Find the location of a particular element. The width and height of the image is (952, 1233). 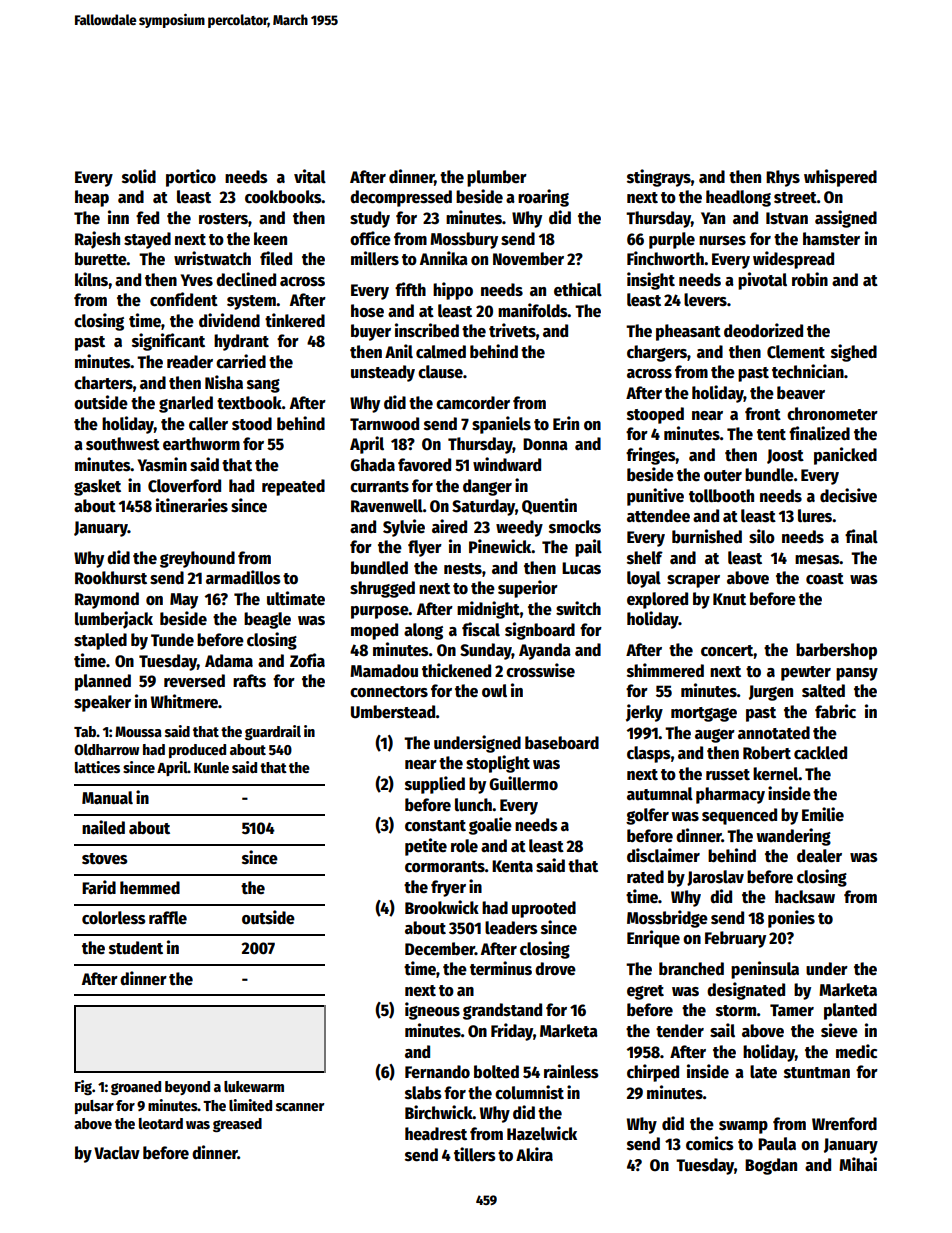

study is located at coordinates (370, 219).
